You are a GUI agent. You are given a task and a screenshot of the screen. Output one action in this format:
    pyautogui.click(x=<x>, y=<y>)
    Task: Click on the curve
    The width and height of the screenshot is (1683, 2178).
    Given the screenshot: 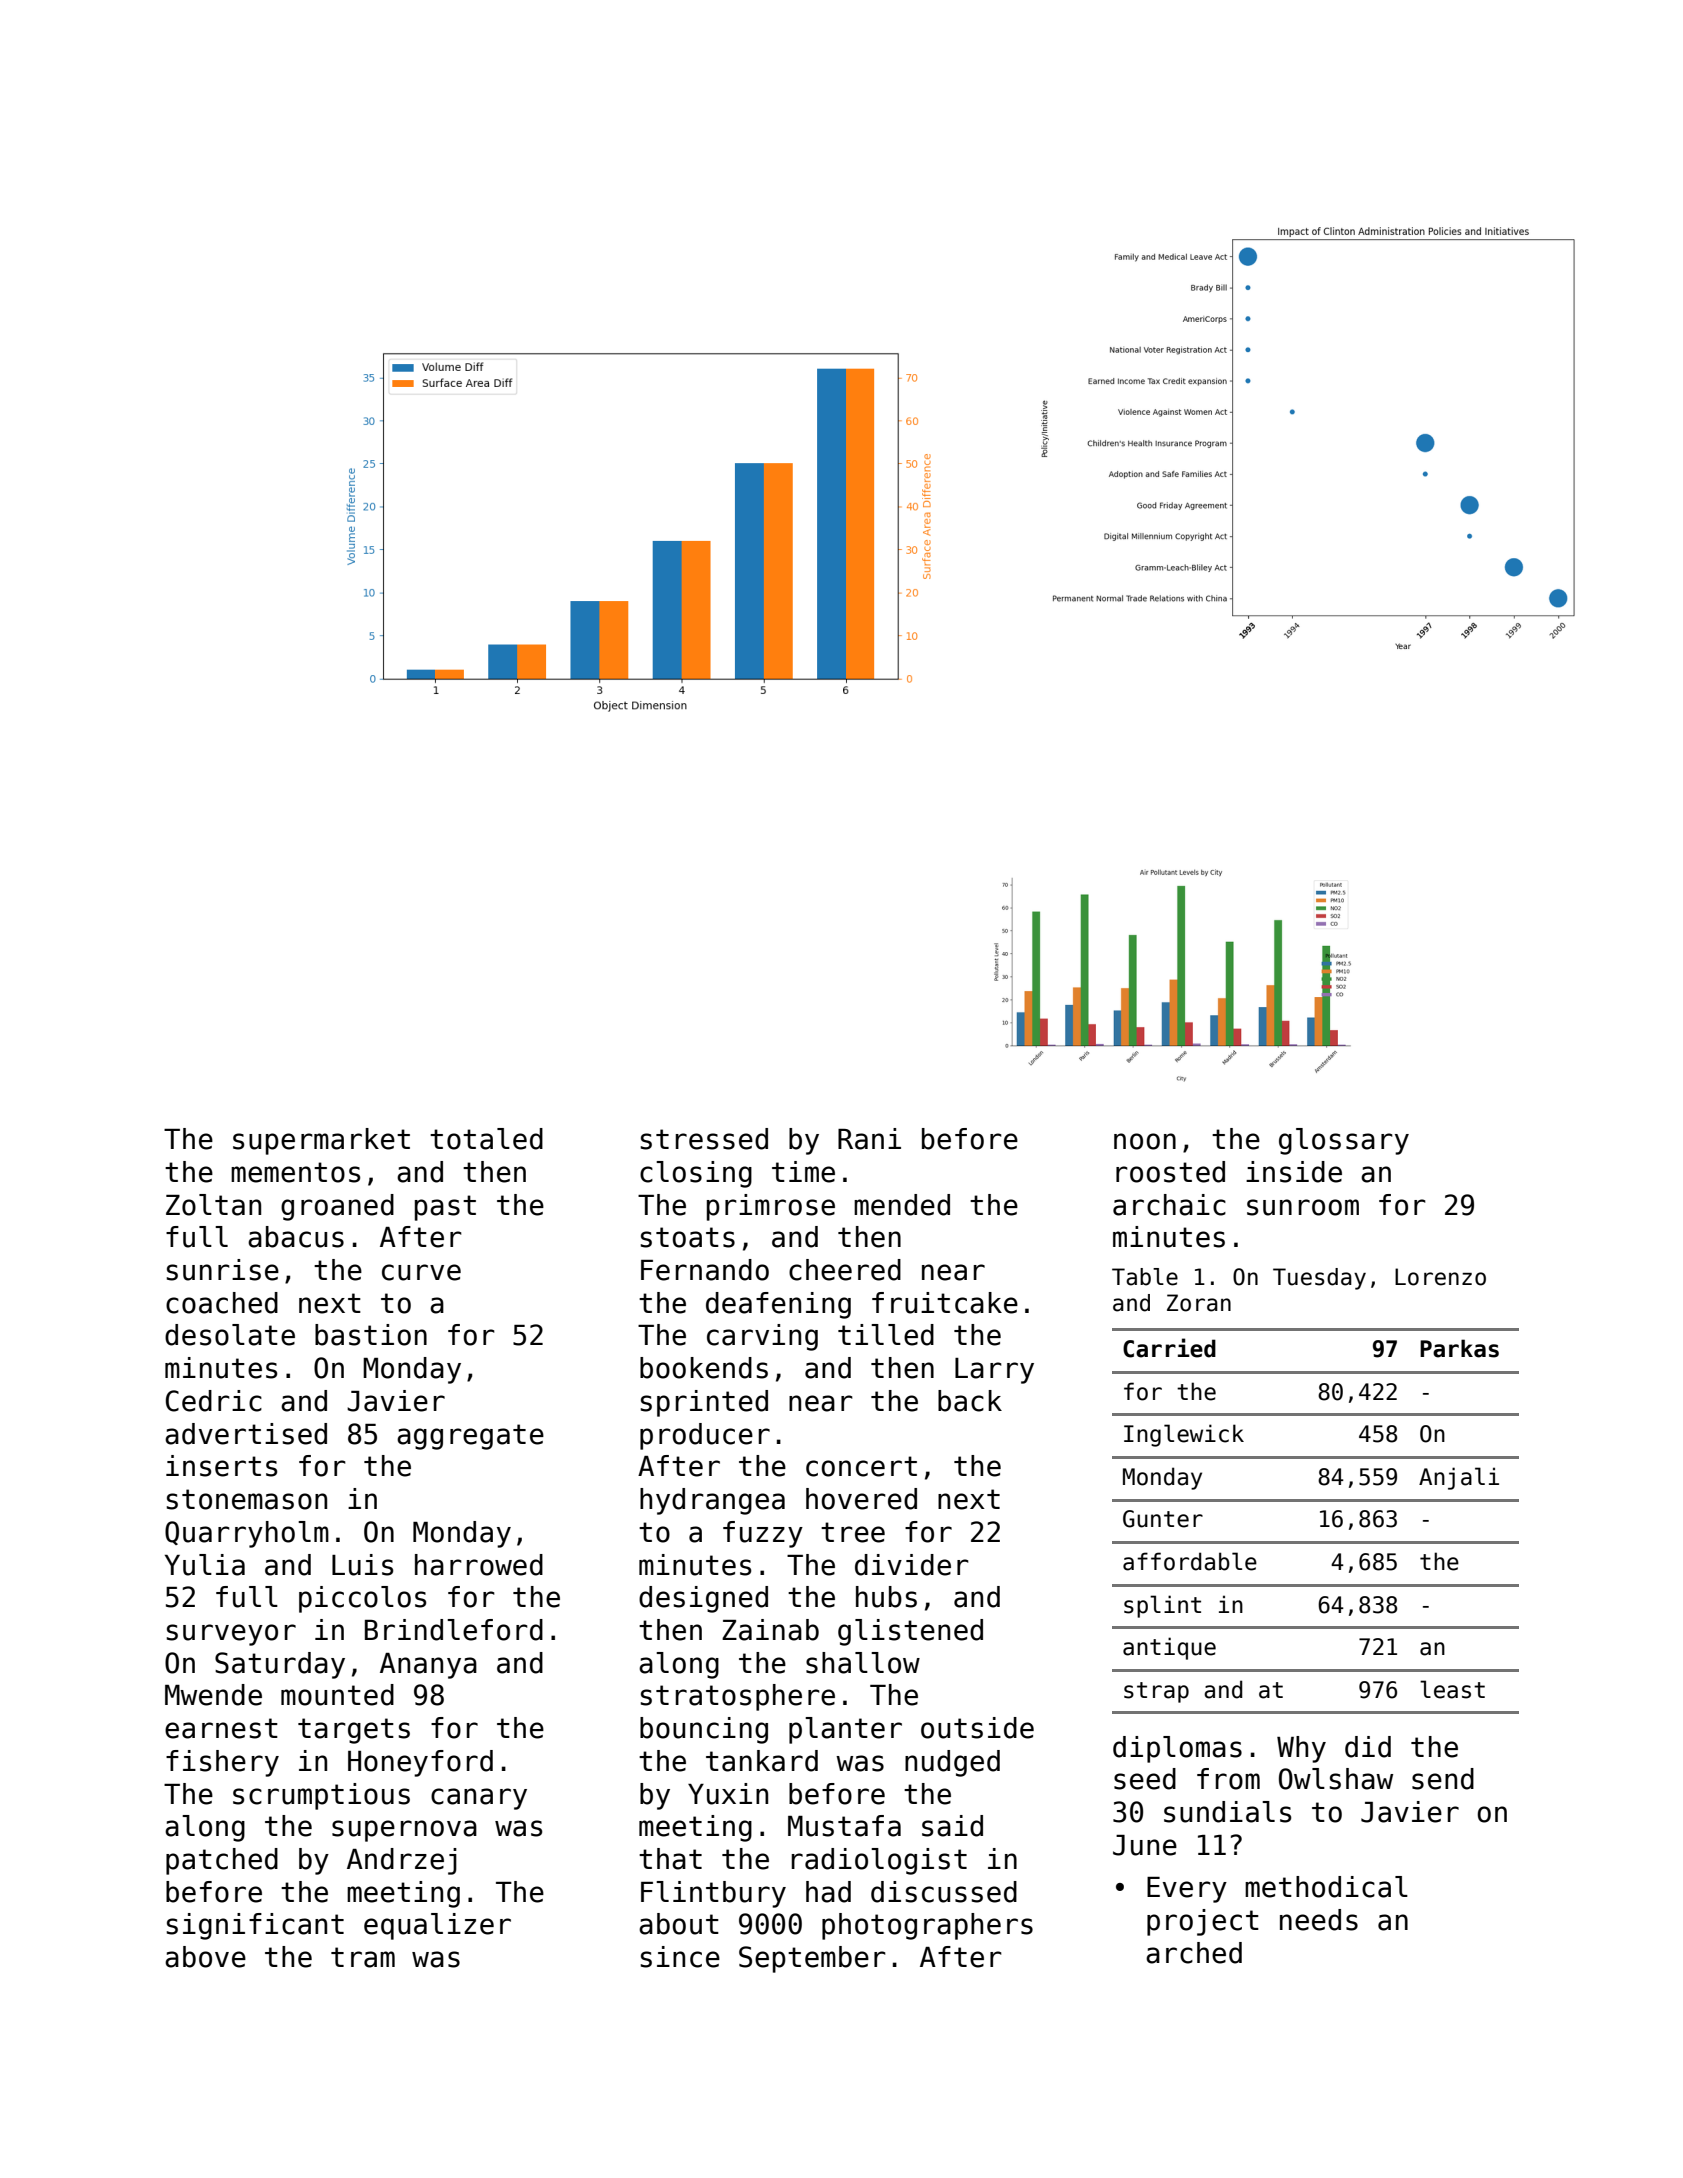 What is the action you would take?
    pyautogui.click(x=421, y=1272)
